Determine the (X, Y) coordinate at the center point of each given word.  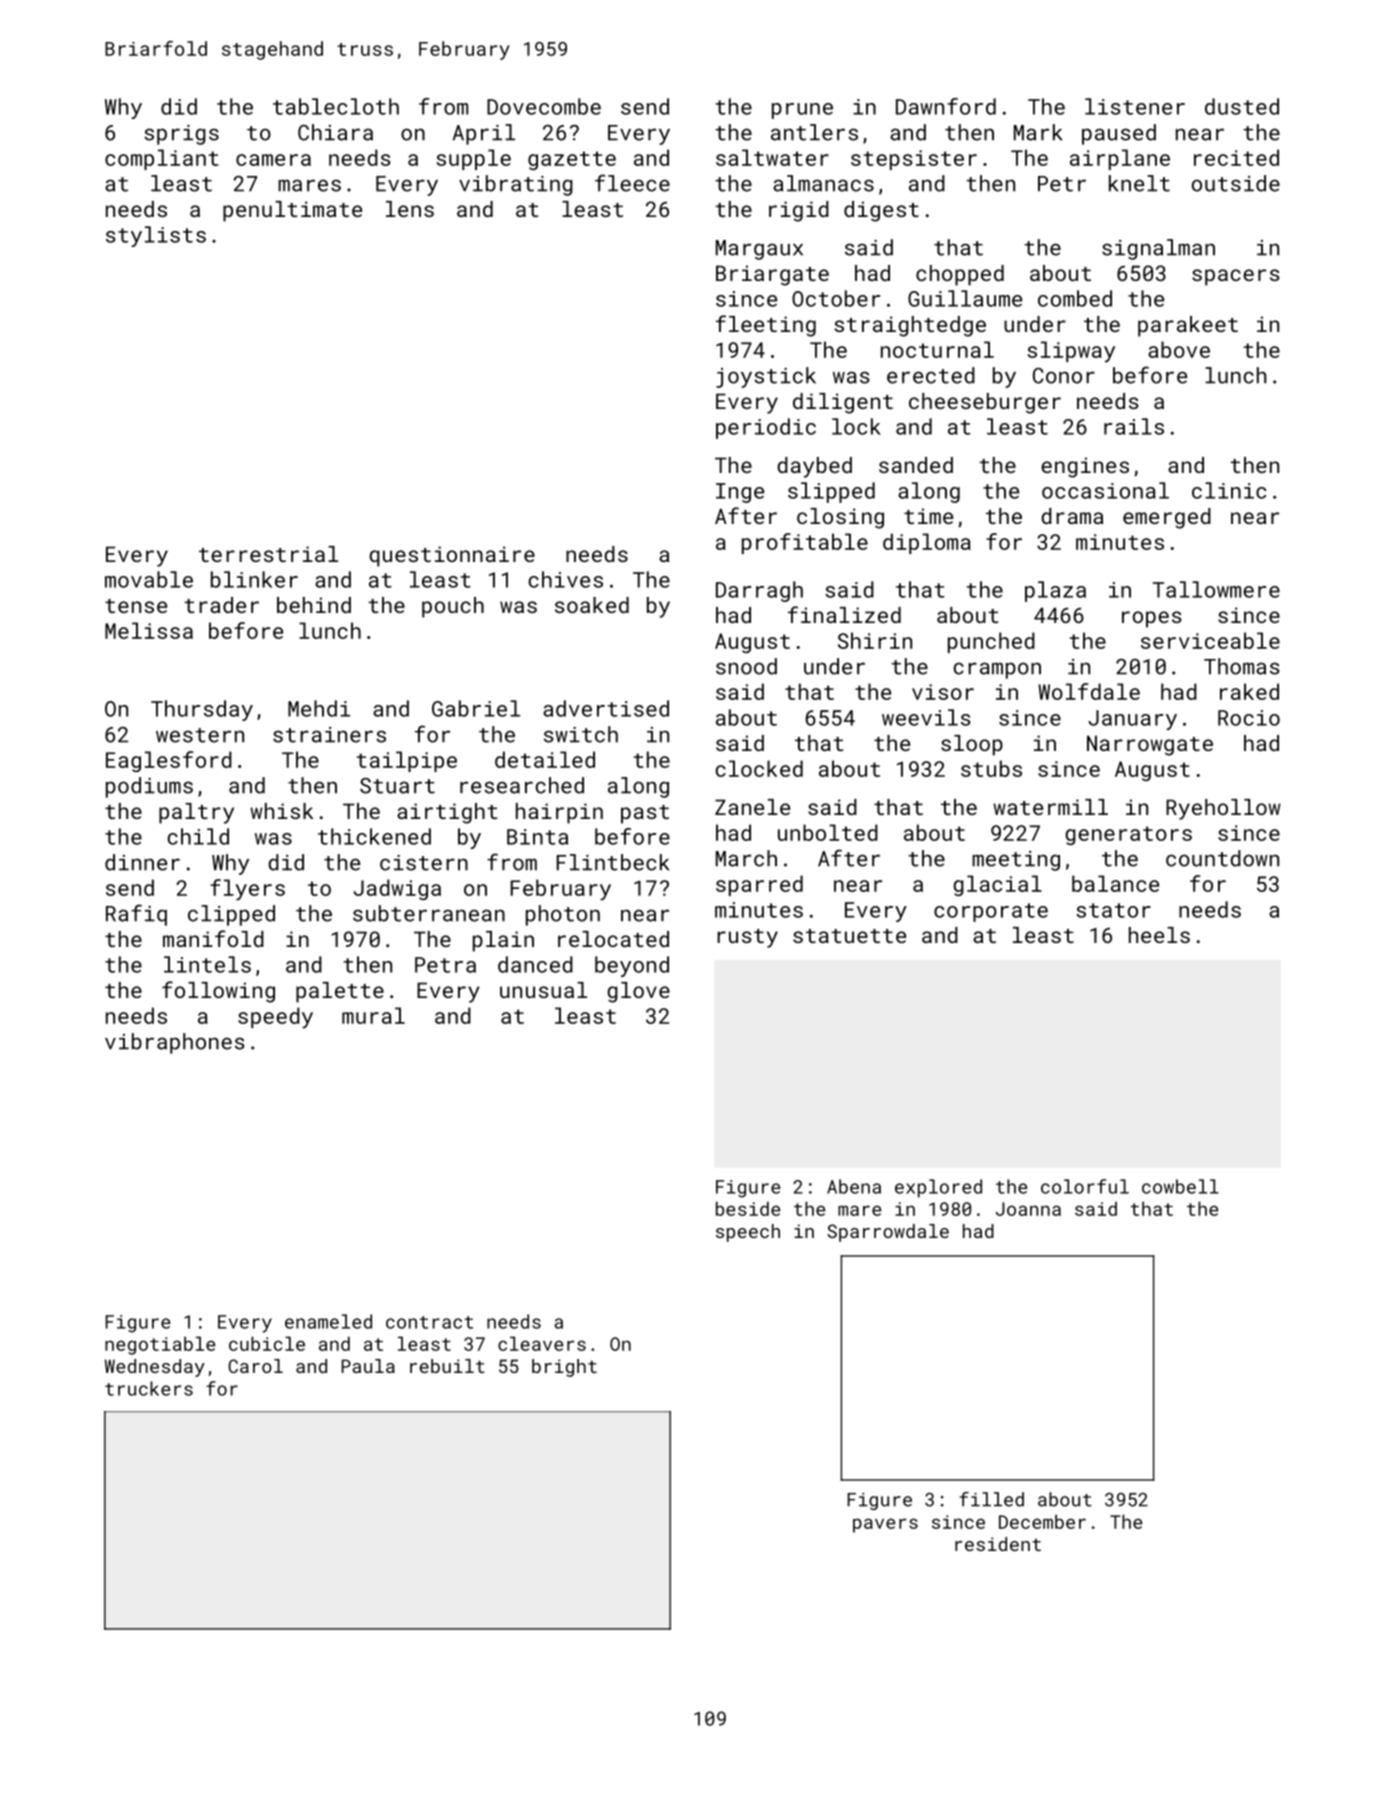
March (746, 858)
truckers (149, 1388)
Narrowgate (1150, 745)
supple (473, 159)
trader (221, 605)
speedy (275, 1018)
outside (1236, 183)
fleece (632, 183)
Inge (740, 493)
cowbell (1180, 1186)
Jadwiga (397, 889)
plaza (1055, 591)
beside (748, 1208)
